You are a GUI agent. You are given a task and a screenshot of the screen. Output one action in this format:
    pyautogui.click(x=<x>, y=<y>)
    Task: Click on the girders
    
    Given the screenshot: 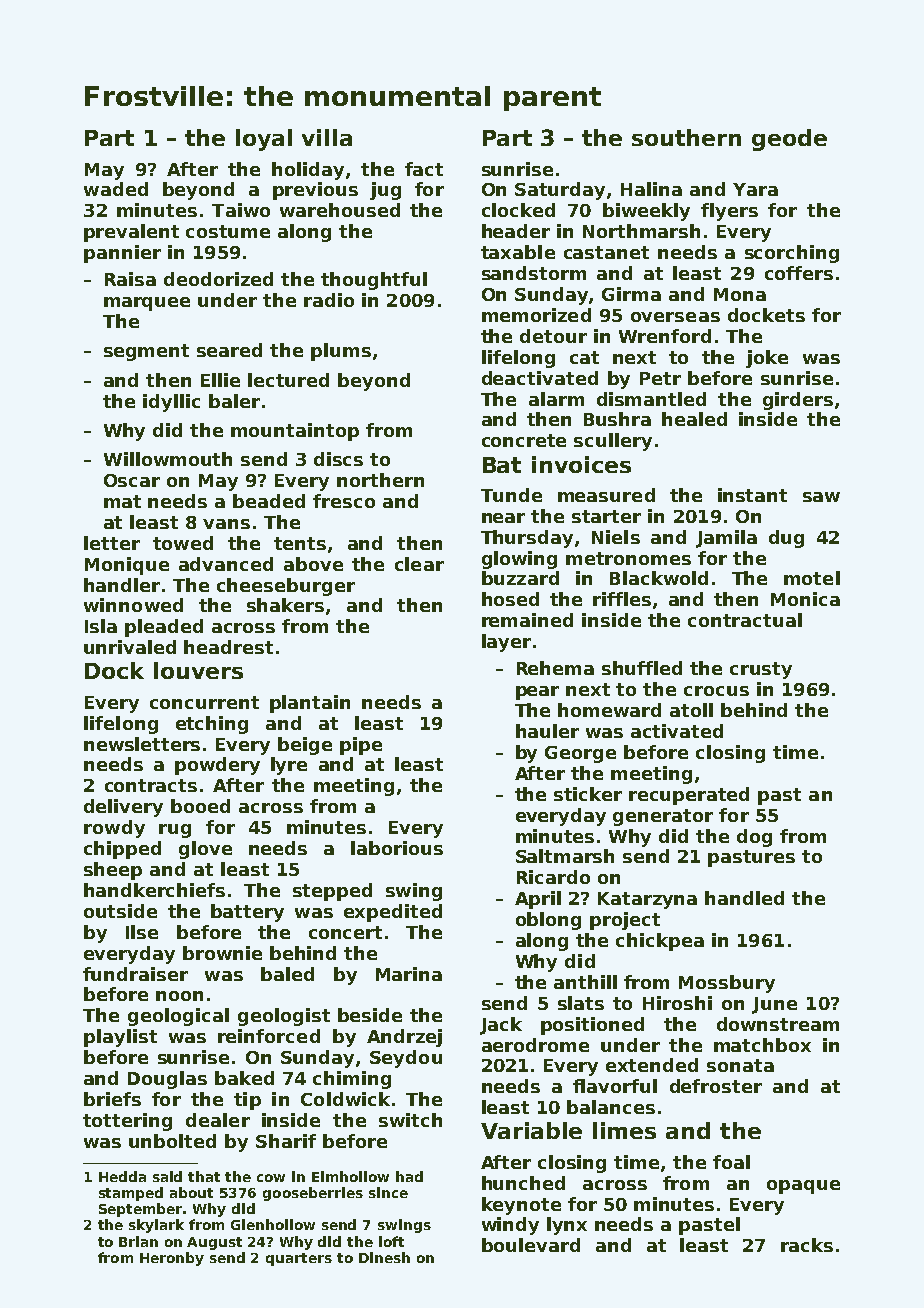 What is the action you would take?
    pyautogui.click(x=798, y=401)
